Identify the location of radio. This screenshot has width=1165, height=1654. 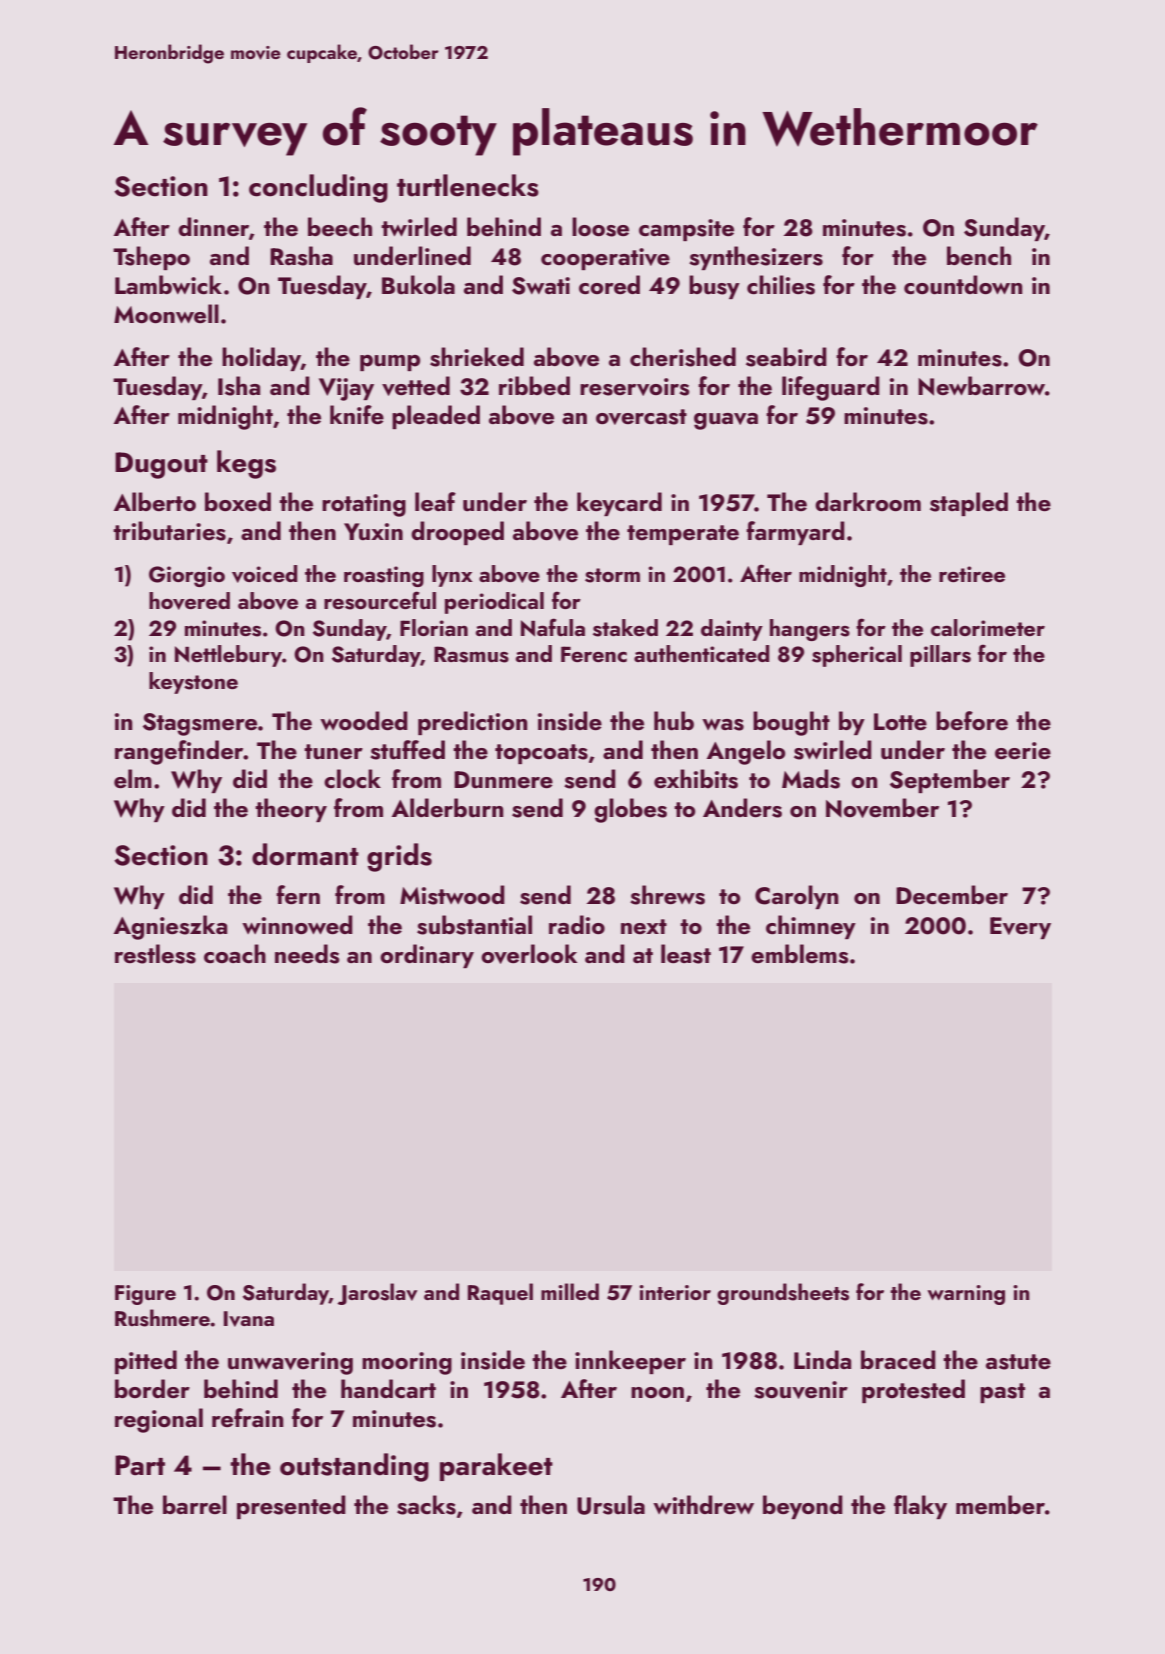
(577, 924).
